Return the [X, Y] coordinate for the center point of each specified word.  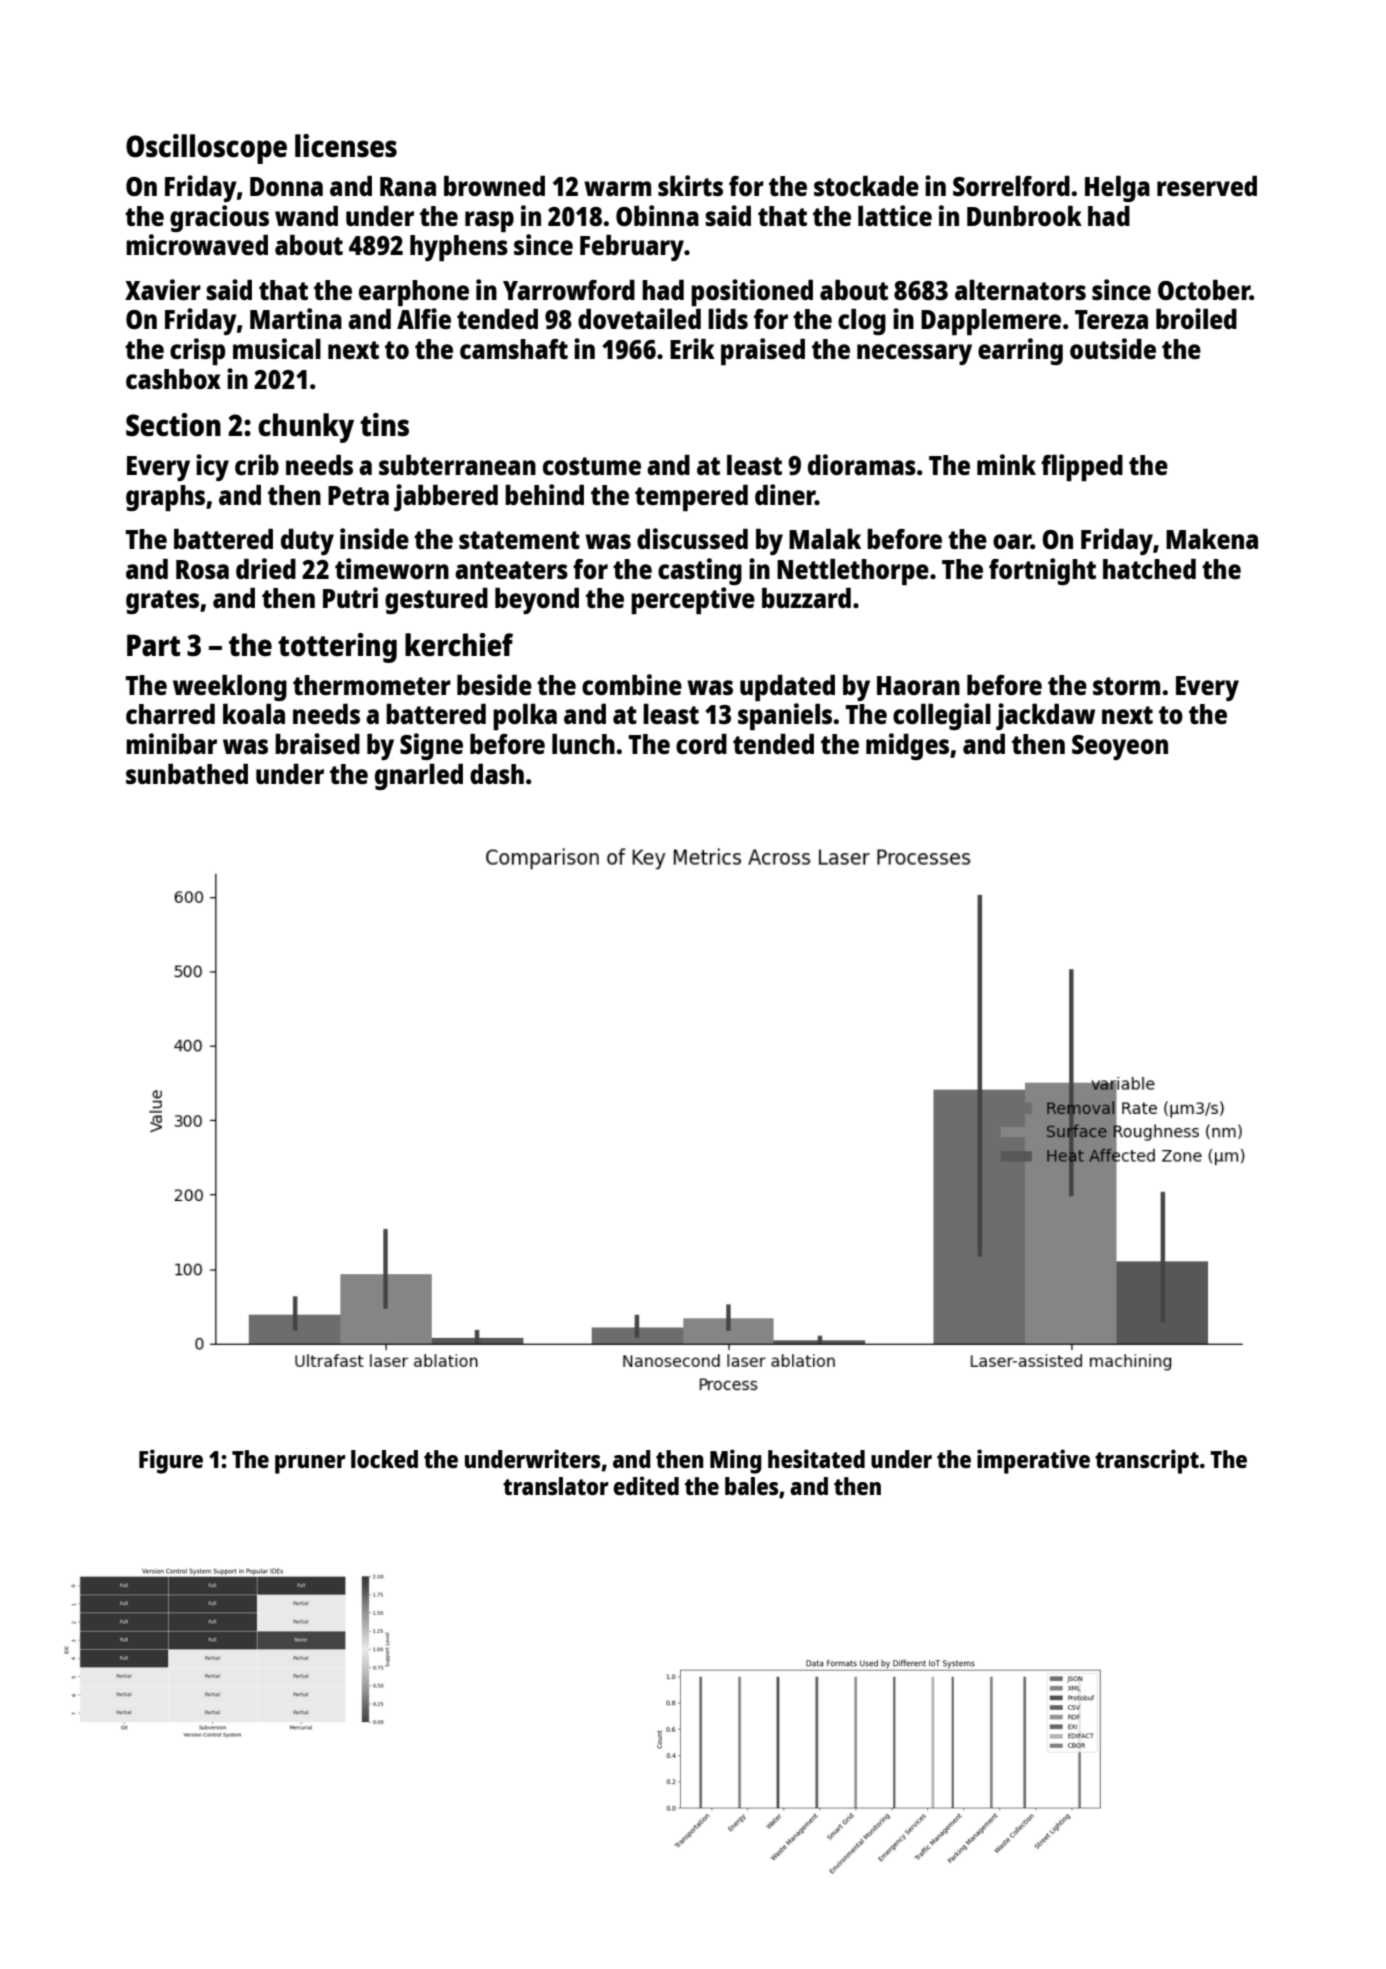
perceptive [693, 600]
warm [617, 188]
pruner [310, 1464]
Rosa [202, 569]
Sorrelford [1011, 186]
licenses [346, 146]
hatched [1149, 569]
